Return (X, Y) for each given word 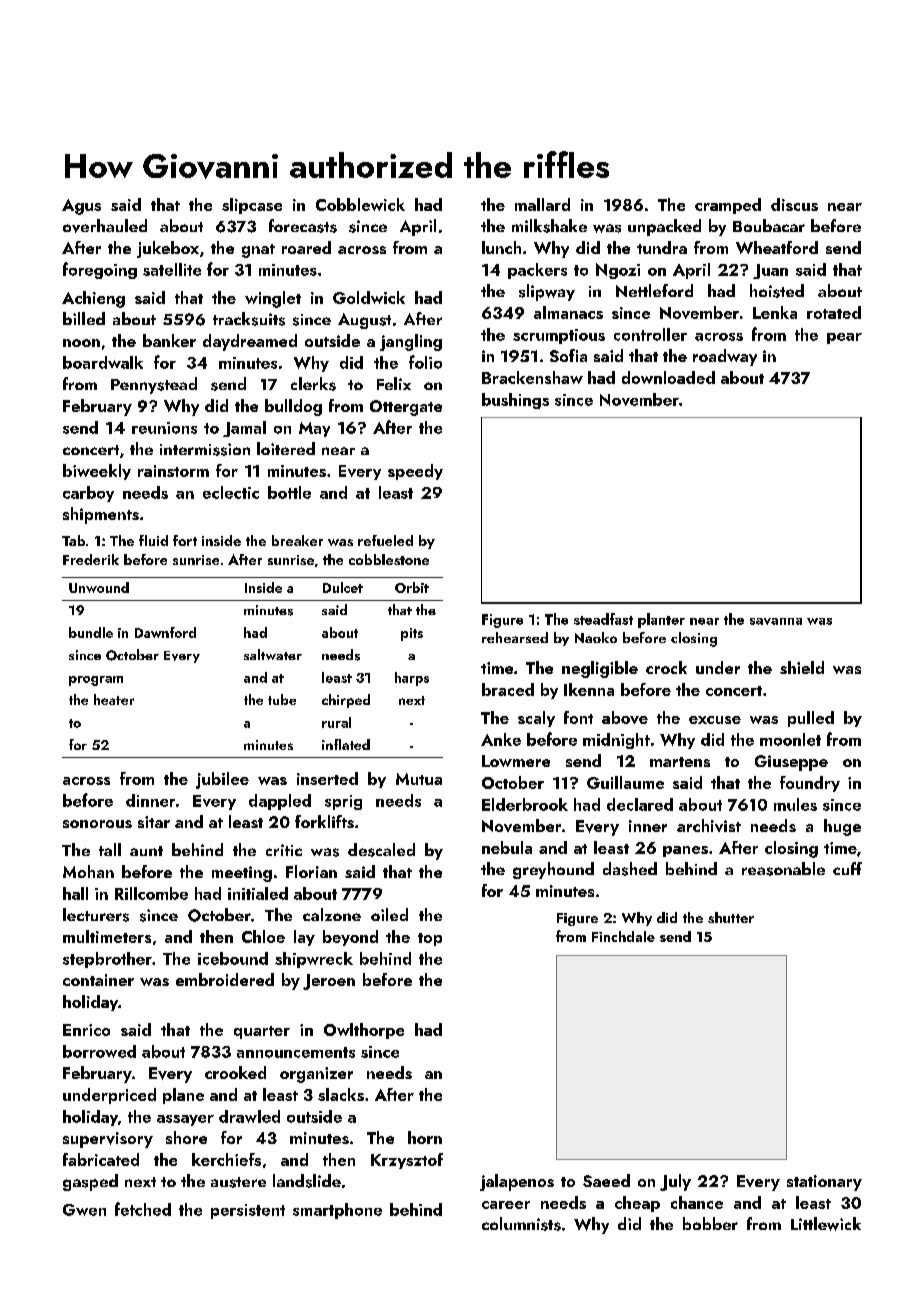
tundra (662, 247)
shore (186, 1137)
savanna (776, 621)
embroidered (225, 979)
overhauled (105, 226)
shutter (731, 917)
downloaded (668, 377)
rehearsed (515, 637)
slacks (341, 1094)
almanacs (568, 312)
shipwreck (314, 960)
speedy (415, 472)
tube (282, 699)
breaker (297, 540)
